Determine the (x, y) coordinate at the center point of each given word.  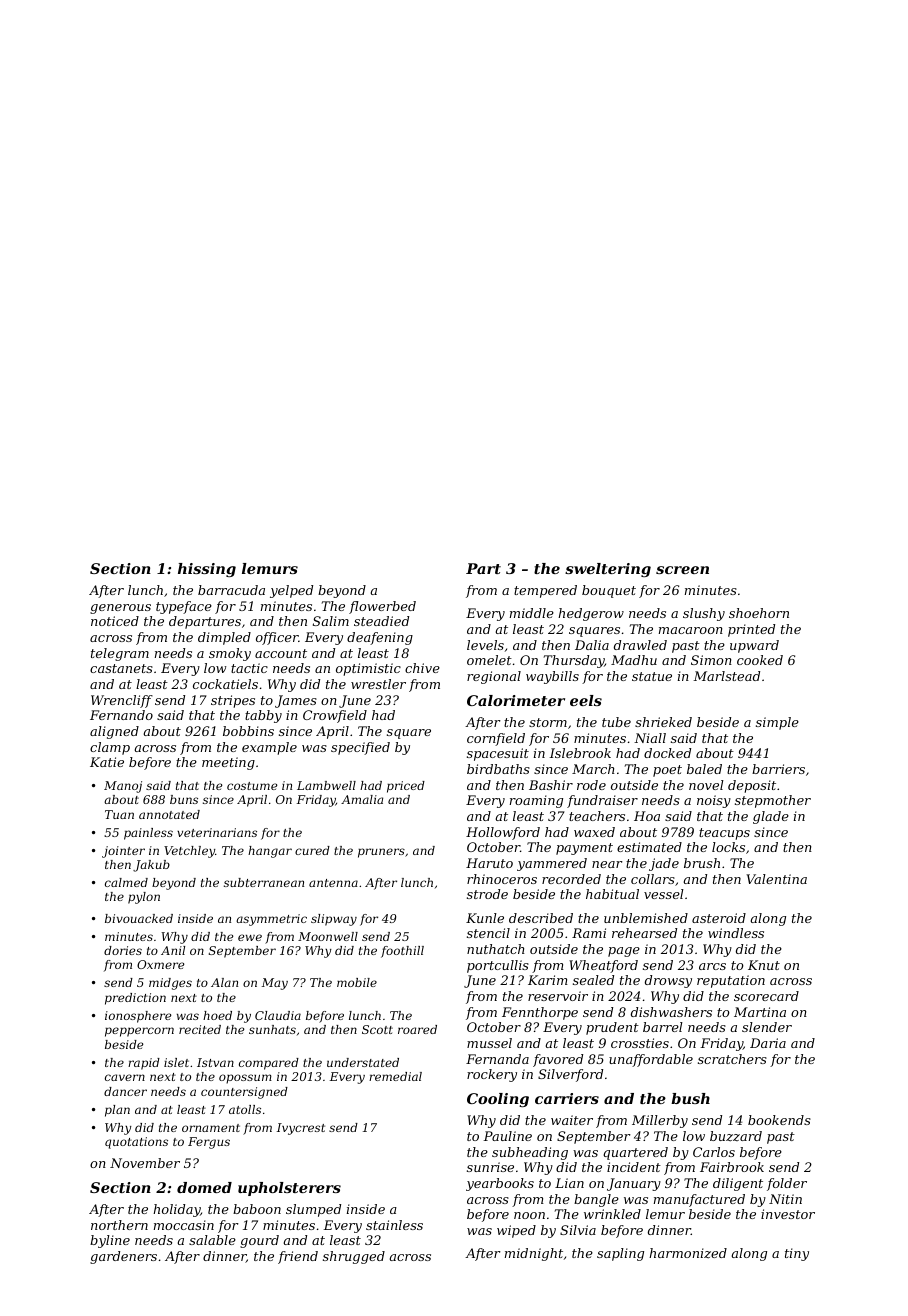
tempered (545, 591)
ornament (211, 1128)
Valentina (776, 879)
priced (406, 787)
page (624, 952)
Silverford (570, 1075)
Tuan (119, 814)
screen (682, 570)
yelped (291, 591)
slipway (334, 920)
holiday (176, 1210)
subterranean (264, 882)
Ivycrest (301, 1129)
